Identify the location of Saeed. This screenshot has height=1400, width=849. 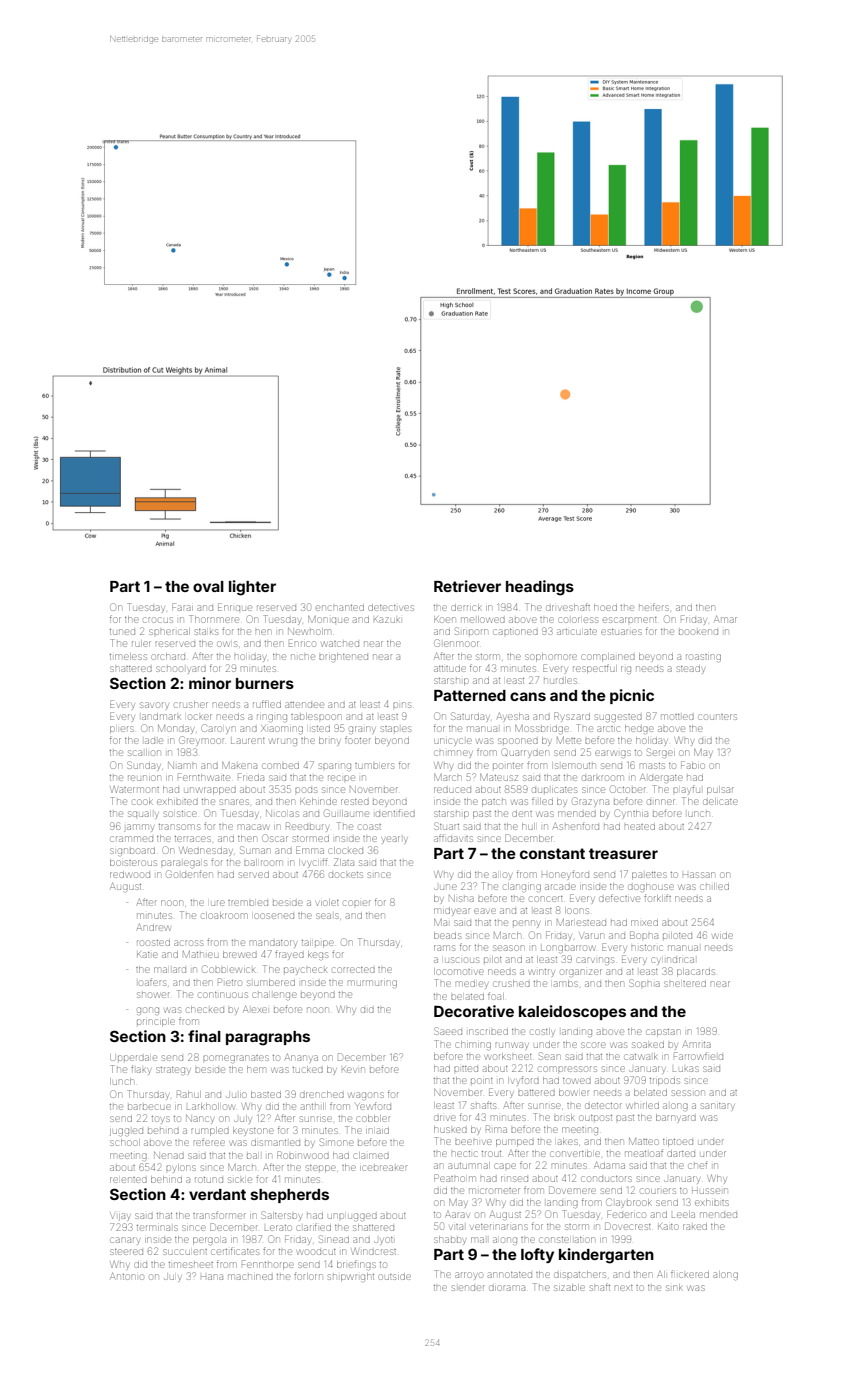
(448, 1031).
